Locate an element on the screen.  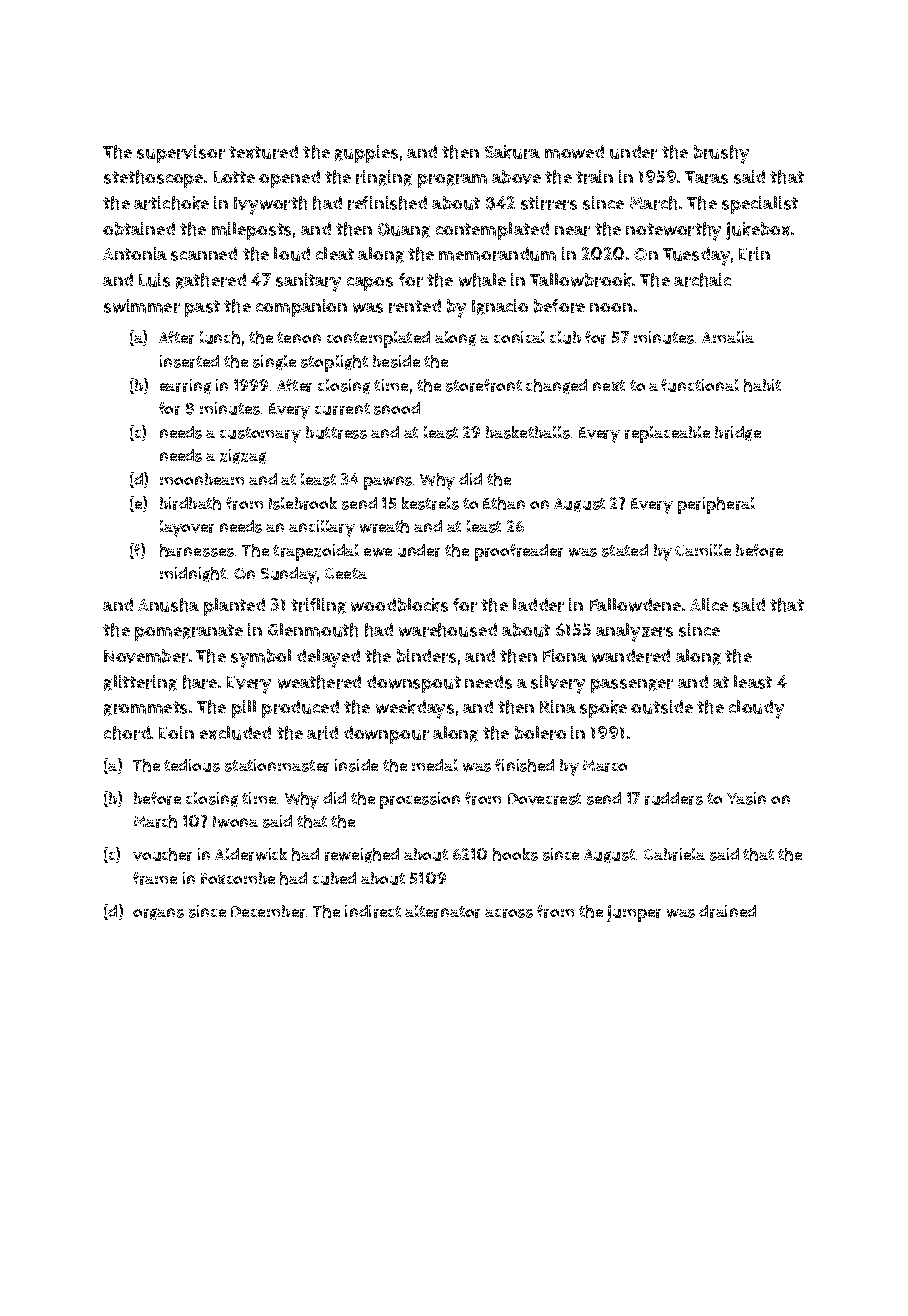
outside is located at coordinates (662, 707).
